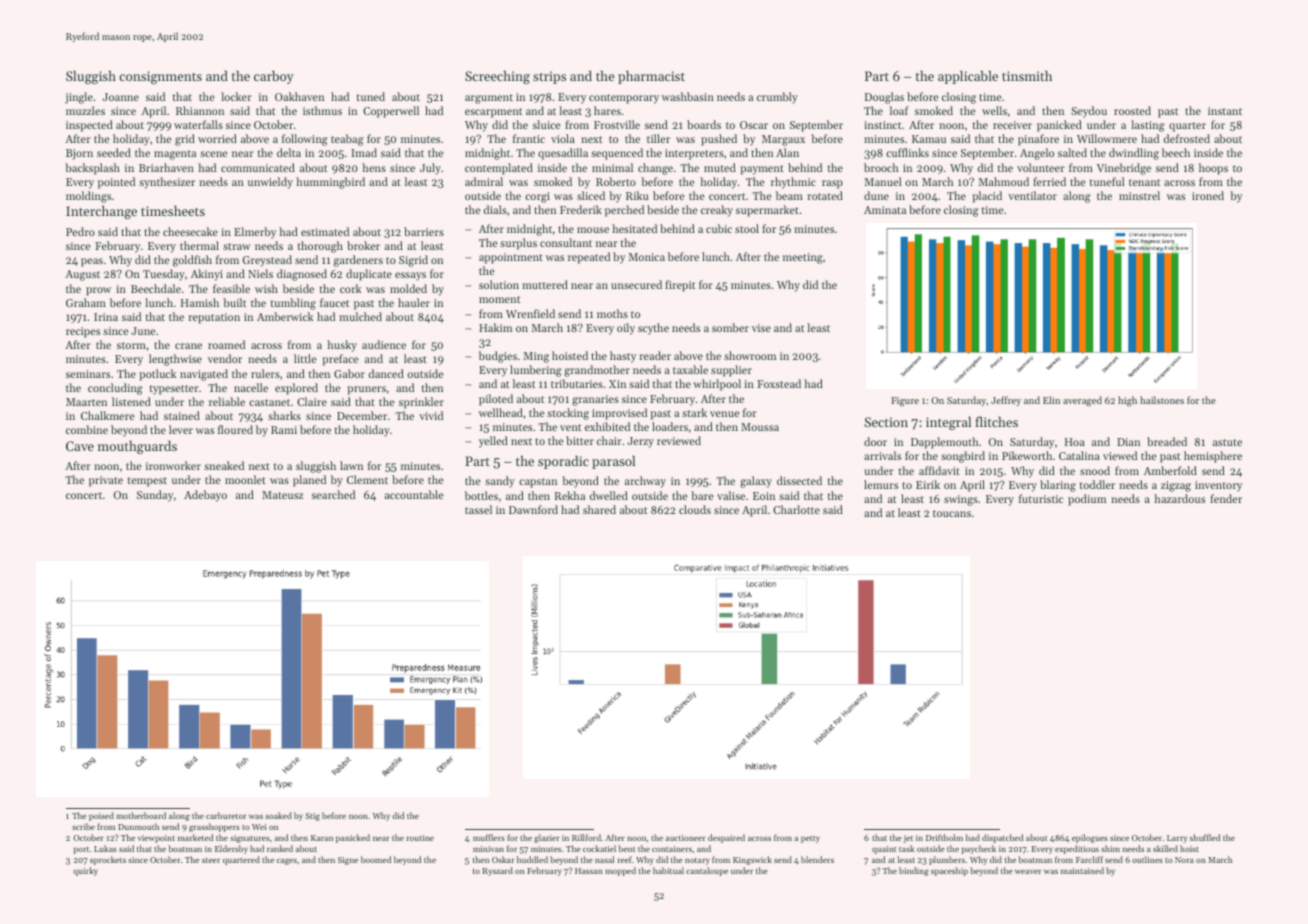  What do you see at coordinates (190, 231) in the screenshot?
I see `cheesecake` at bounding box center [190, 231].
